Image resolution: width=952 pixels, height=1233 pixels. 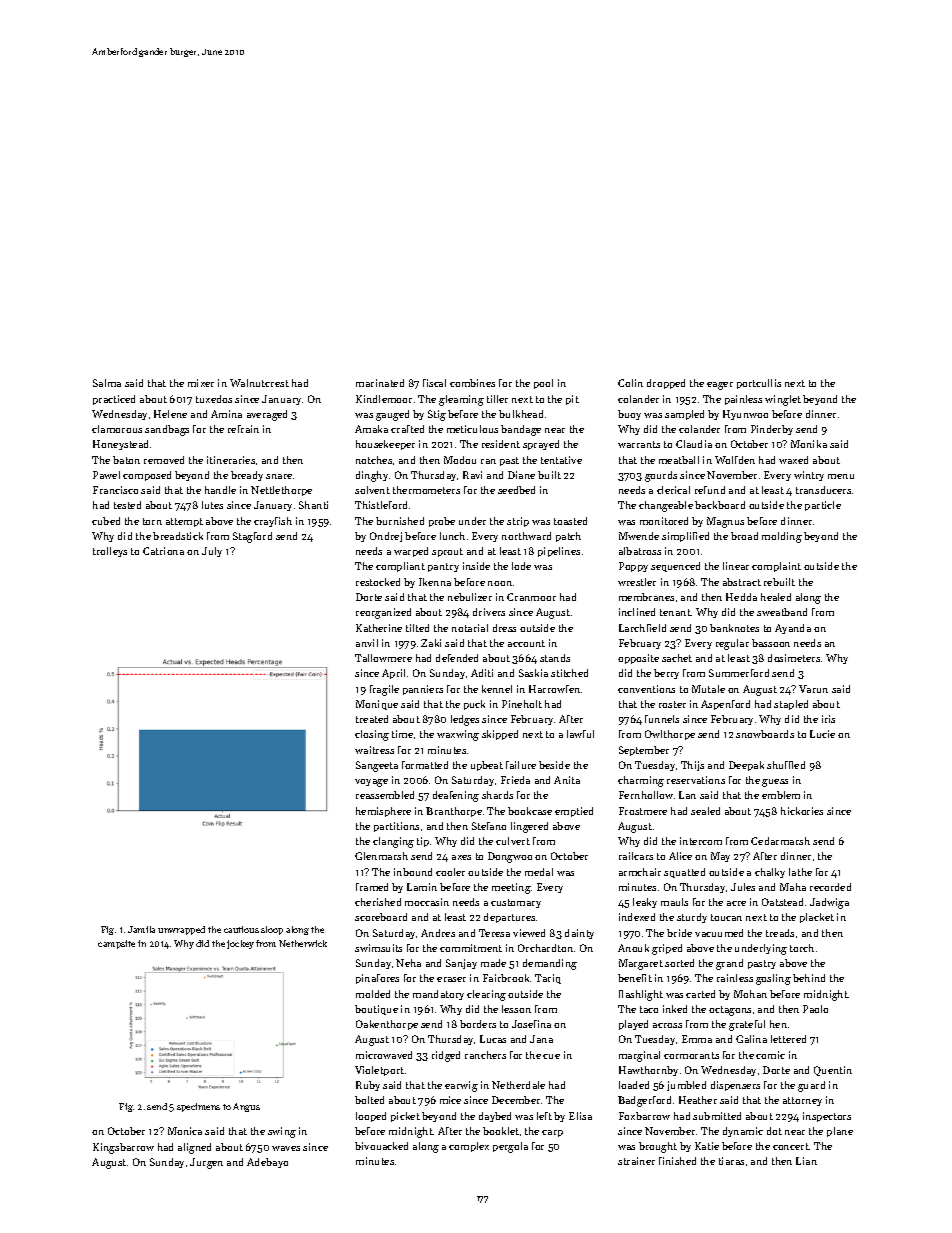 I want to click on Monique, so click(x=377, y=705).
